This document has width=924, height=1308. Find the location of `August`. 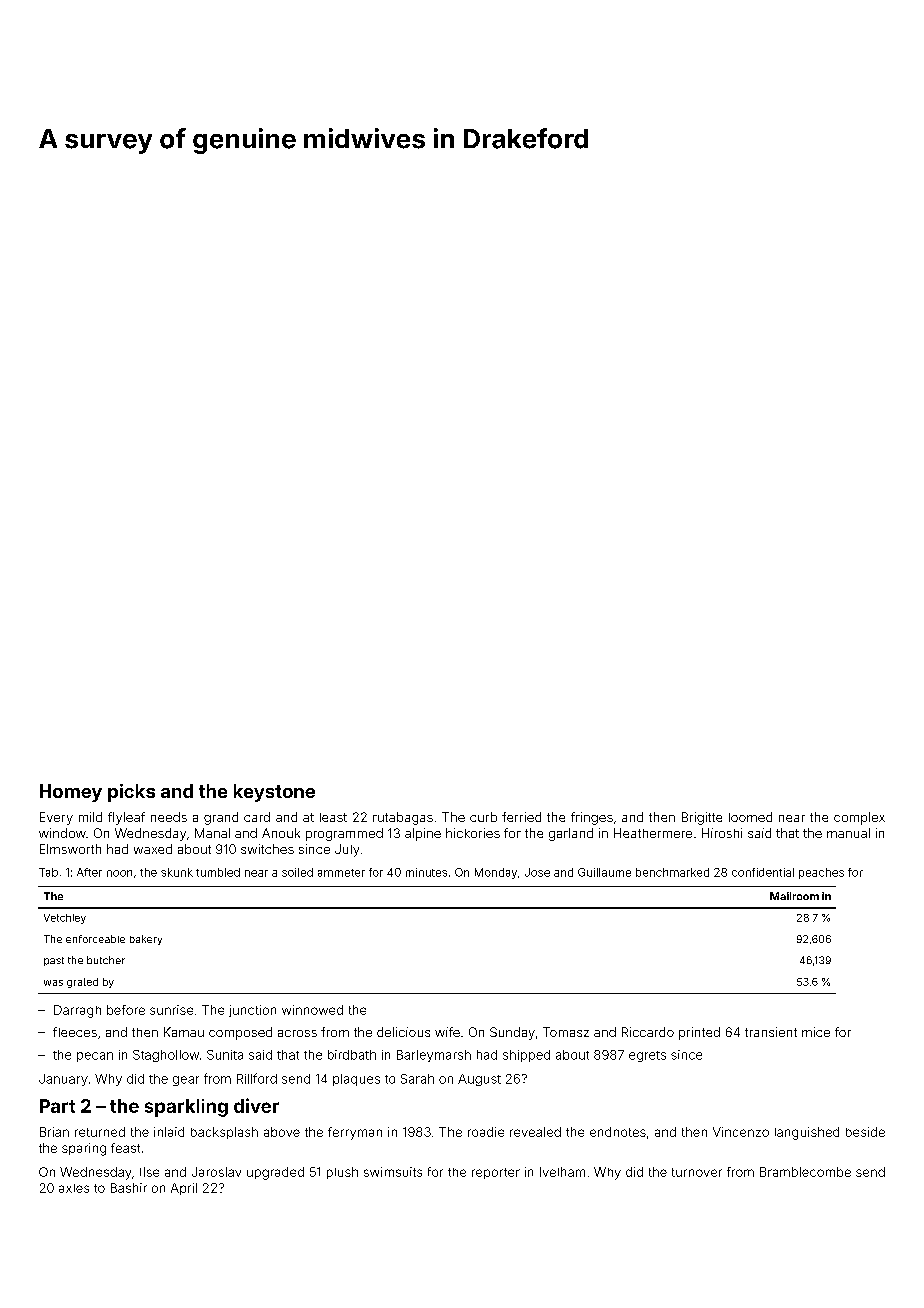

August is located at coordinates (479, 1080).
